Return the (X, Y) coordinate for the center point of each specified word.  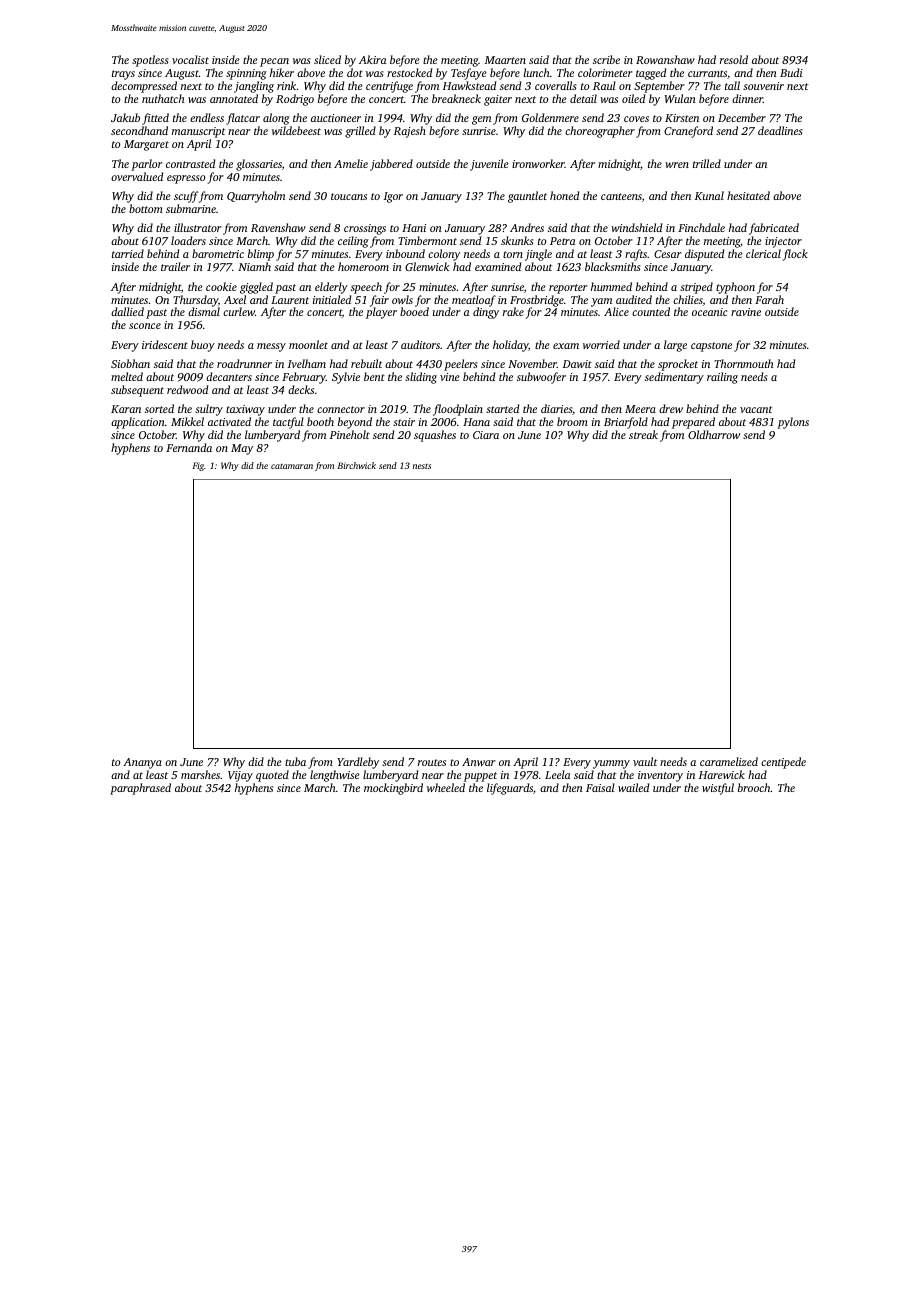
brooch (754, 787)
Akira (372, 59)
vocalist (190, 59)
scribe (606, 59)
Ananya (142, 763)
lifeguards (510, 789)
